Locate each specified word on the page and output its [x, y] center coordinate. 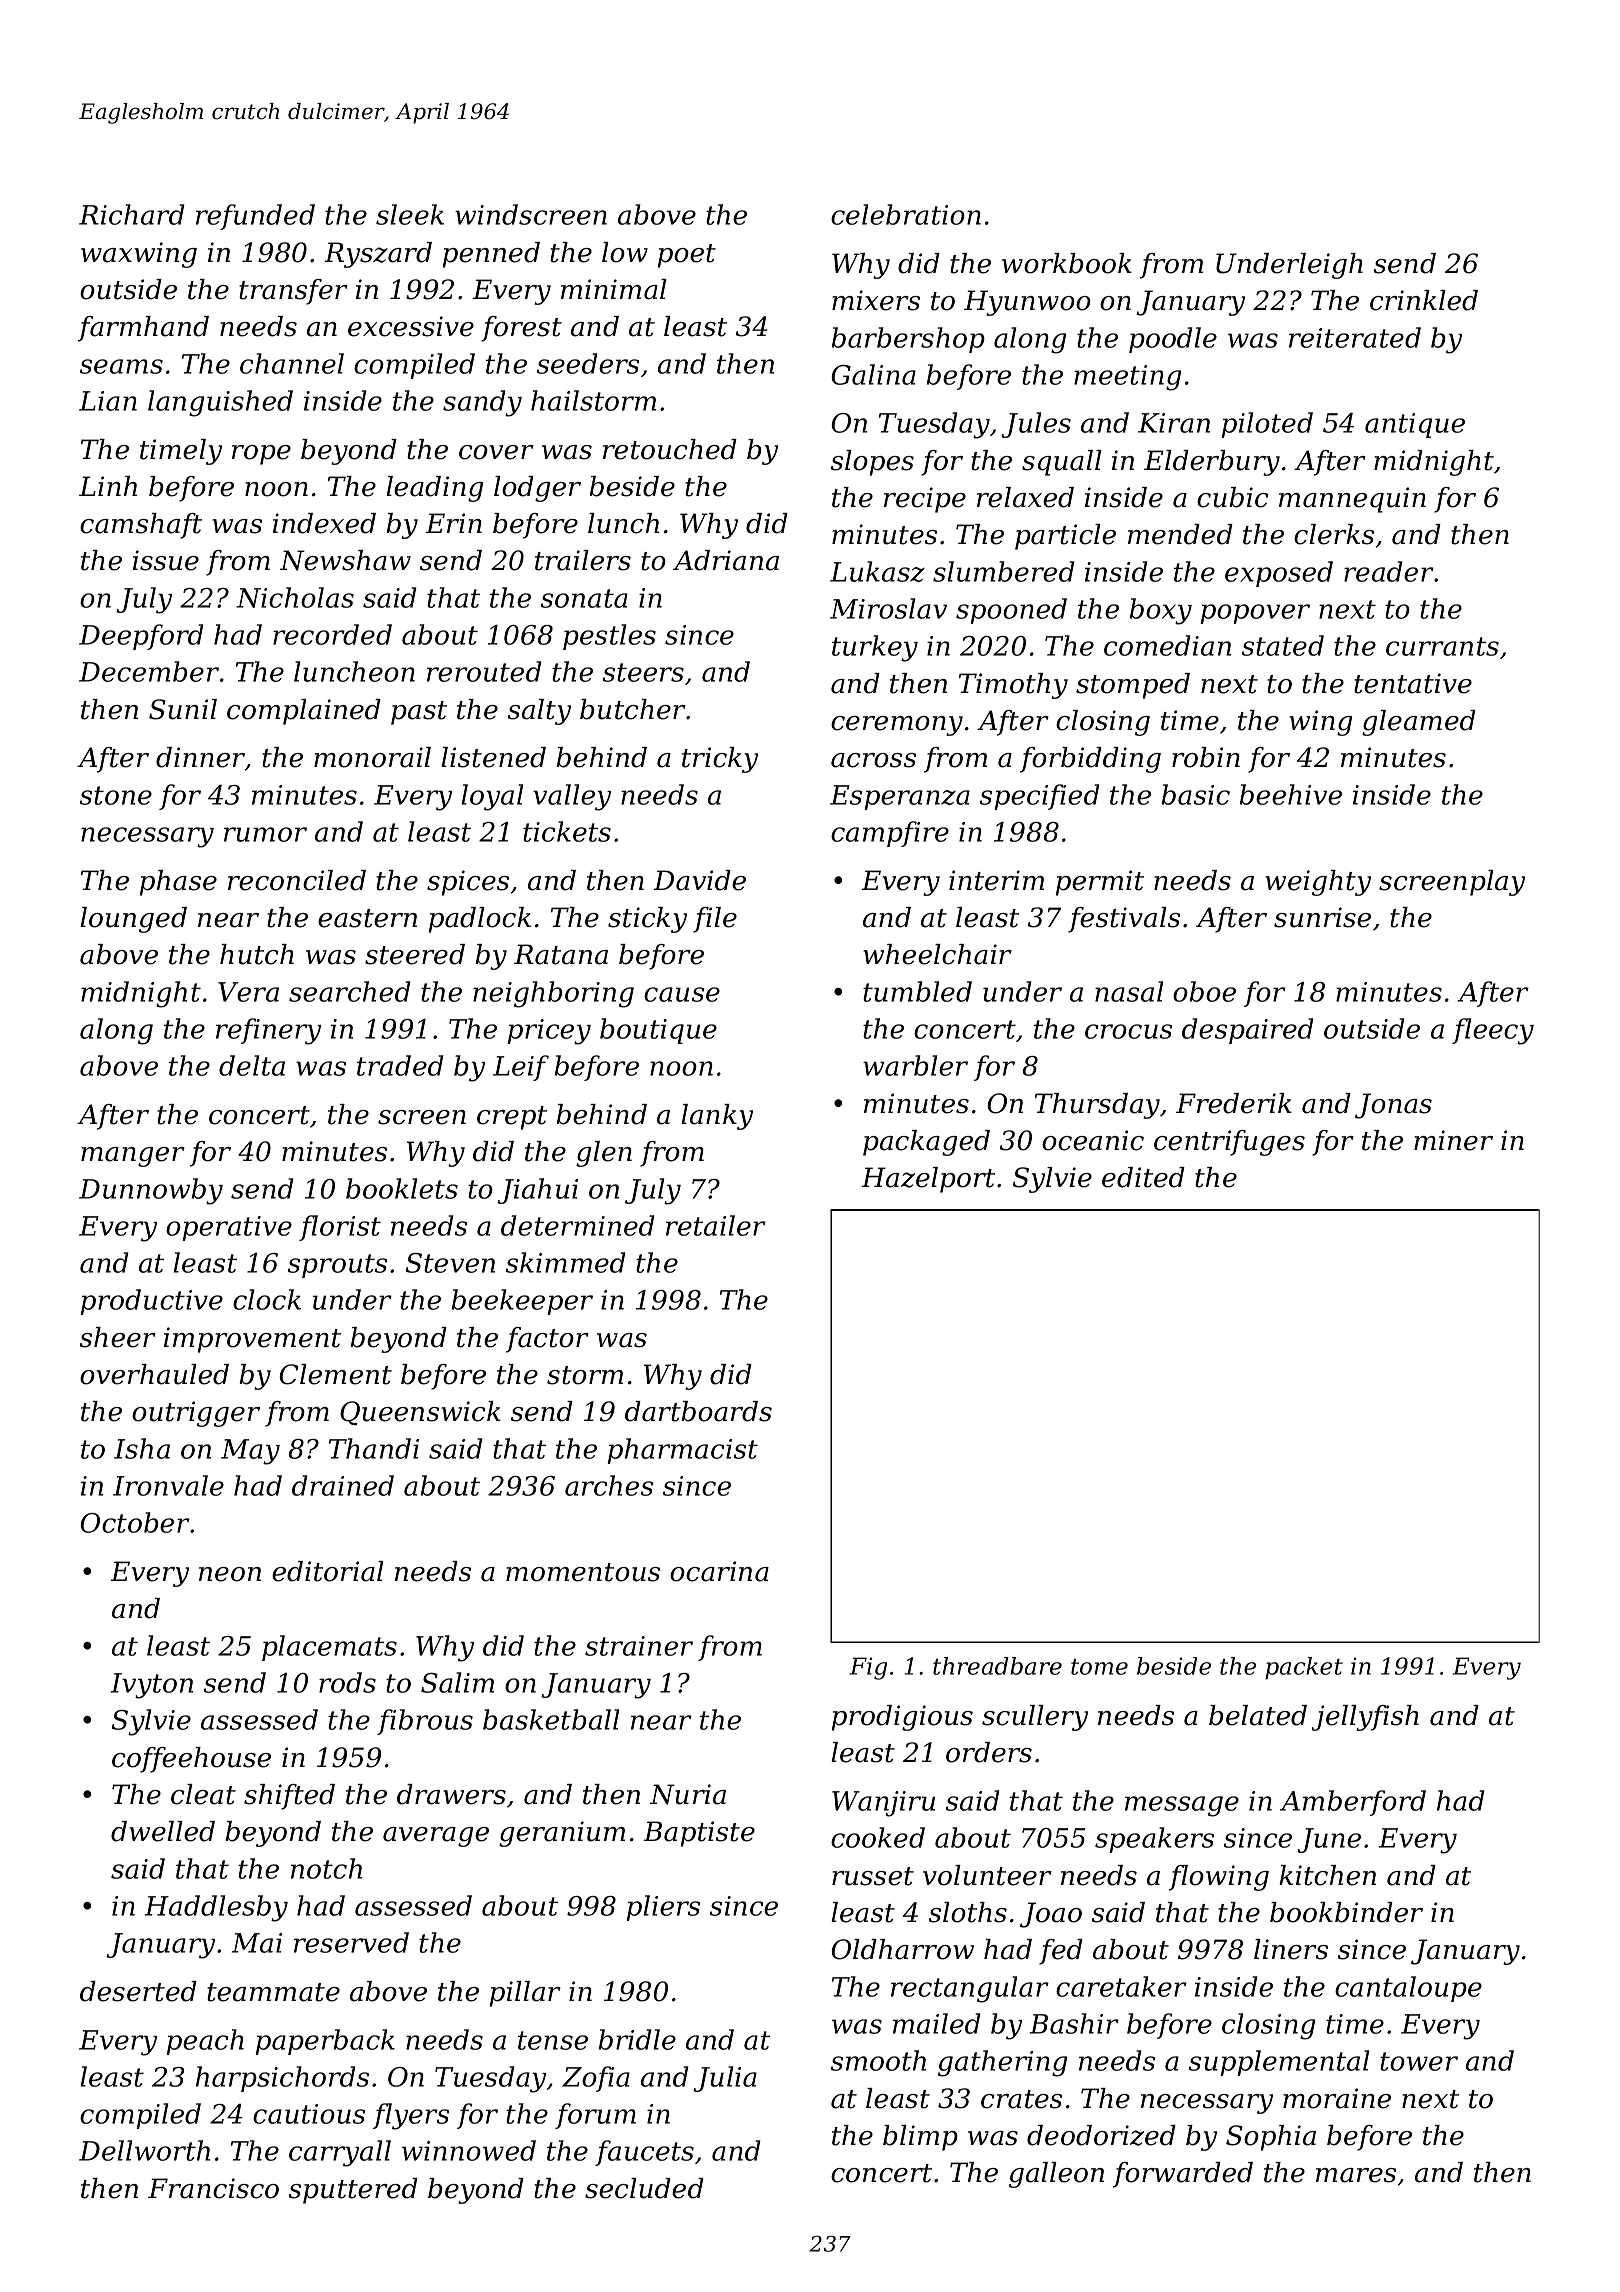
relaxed [1025, 497]
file [715, 920]
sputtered [353, 2191]
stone [116, 795]
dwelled [163, 1831]
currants [1442, 646]
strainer [639, 1646]
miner [1453, 1140]
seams [121, 366]
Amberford [1353, 1803]
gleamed [1419, 723]
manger [133, 1157]
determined [577, 1225]
